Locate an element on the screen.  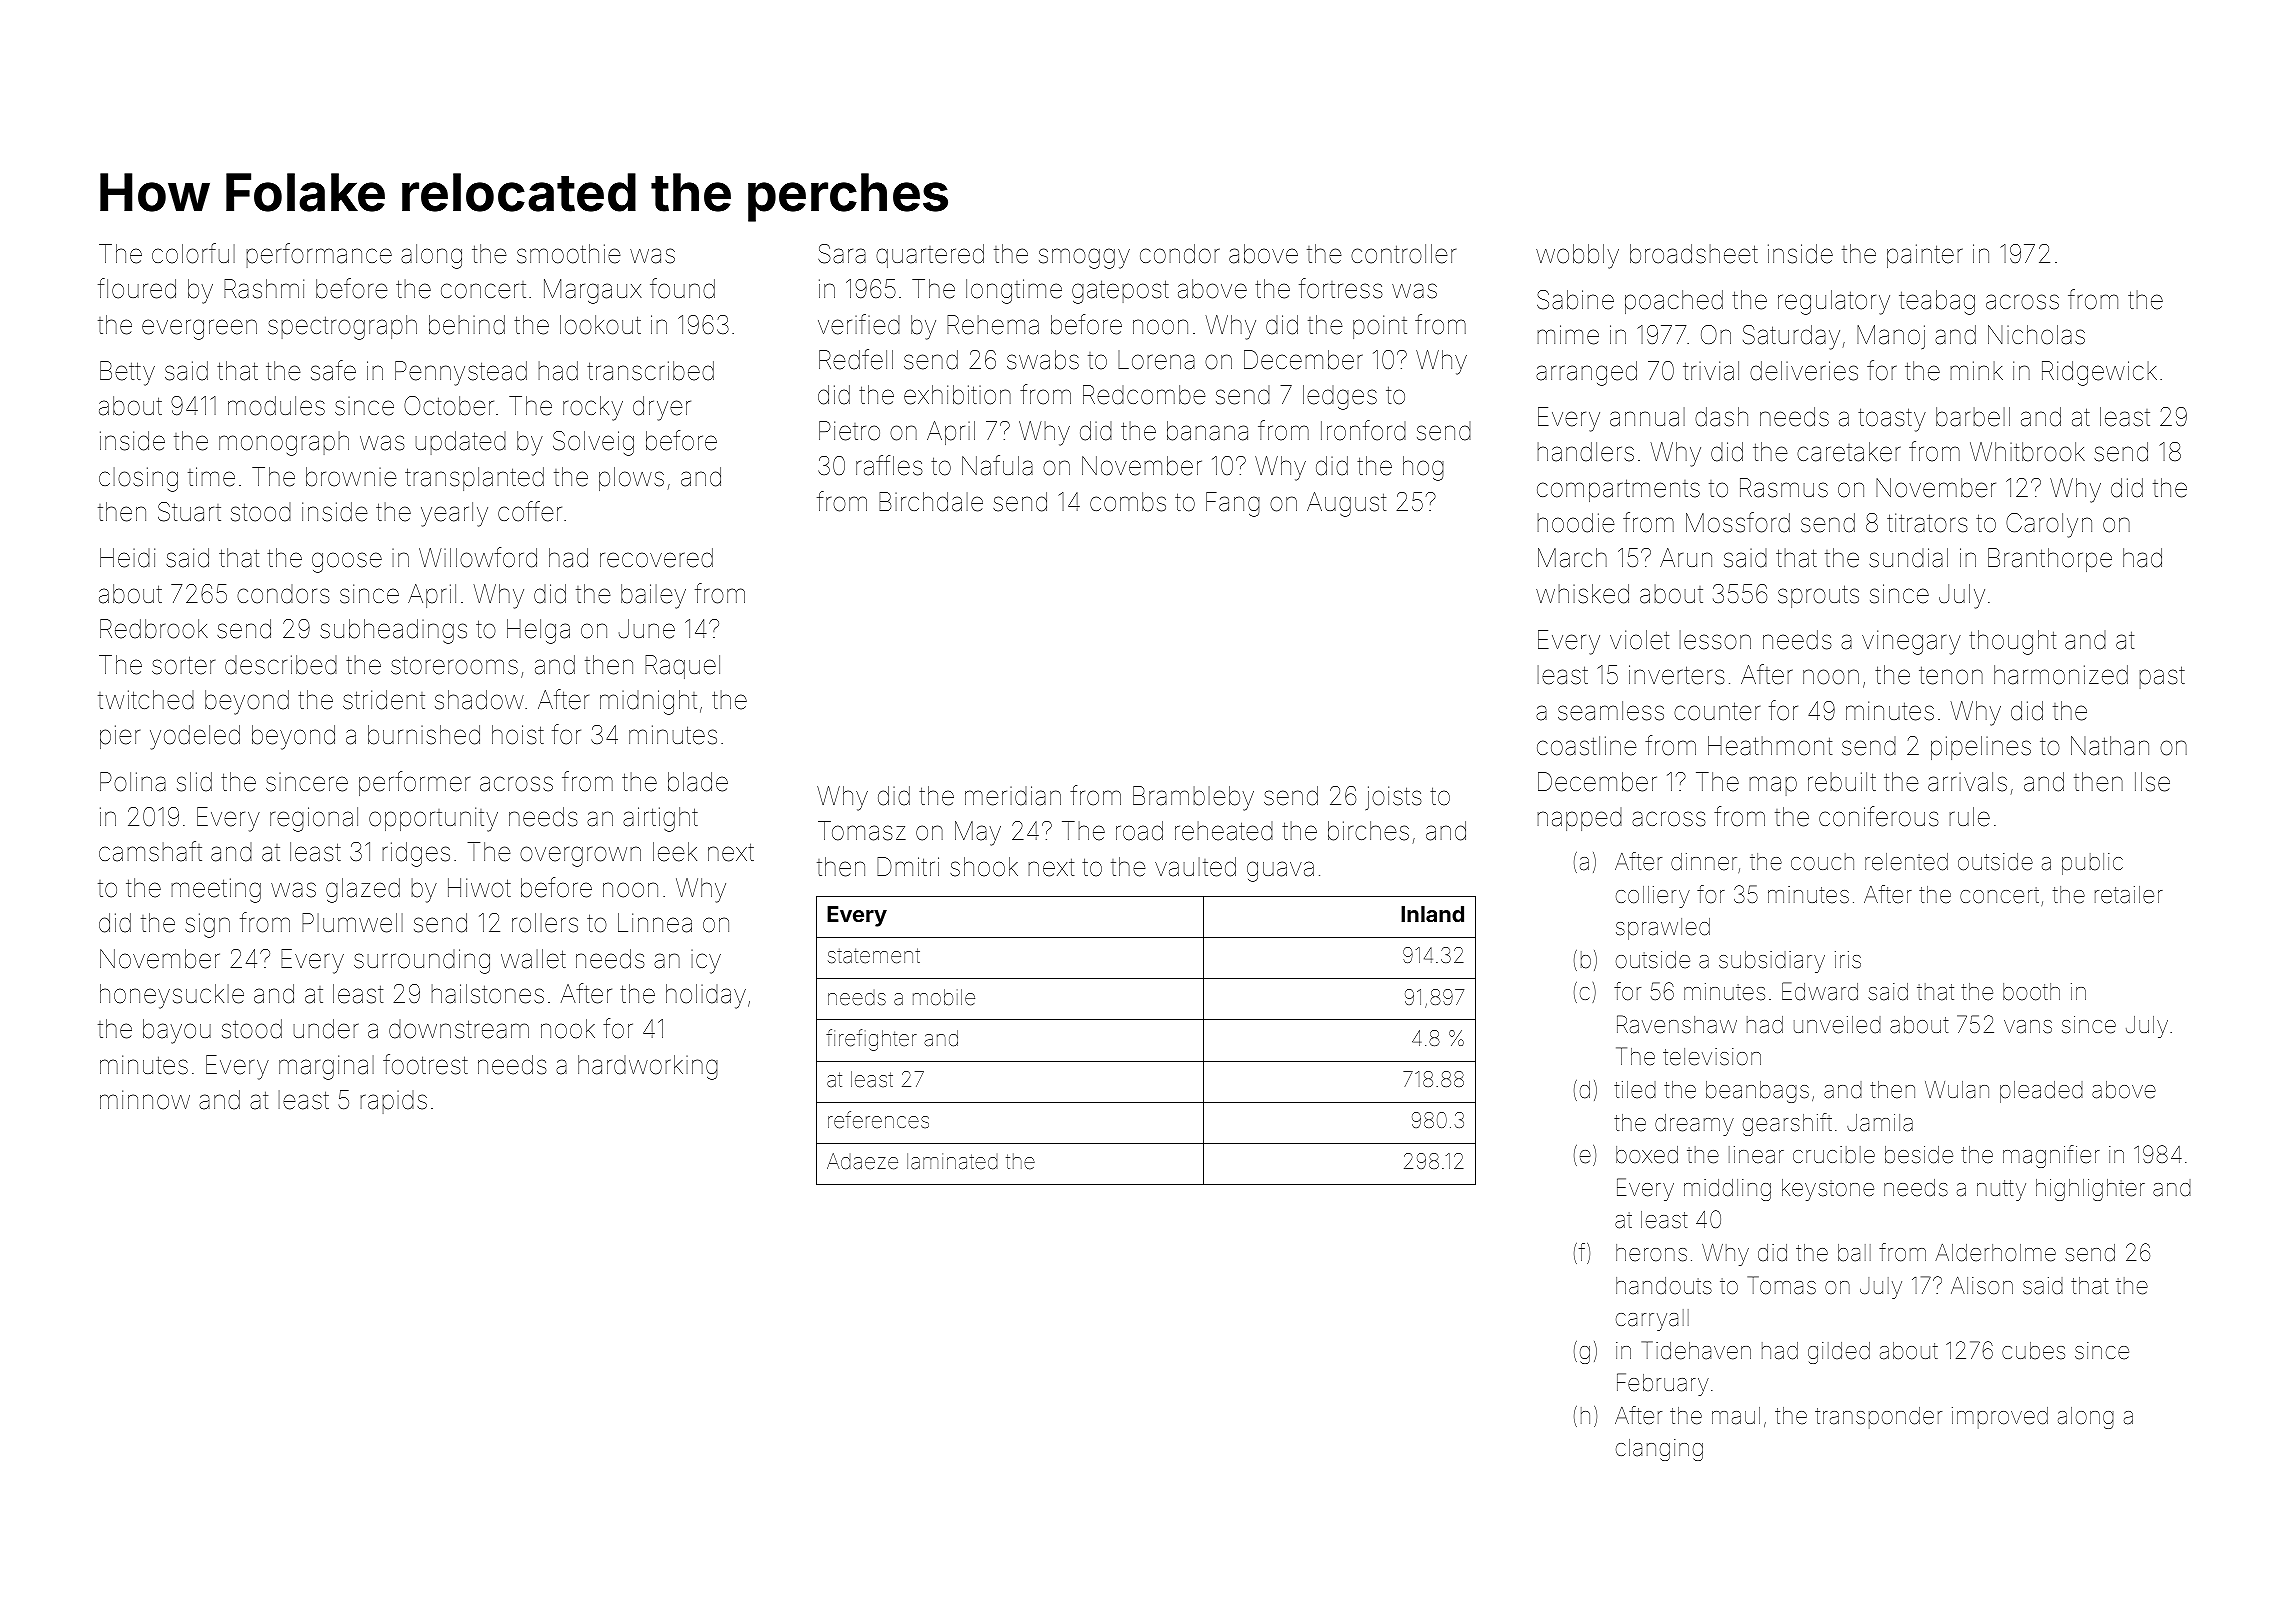
booth is located at coordinates (2031, 992).
